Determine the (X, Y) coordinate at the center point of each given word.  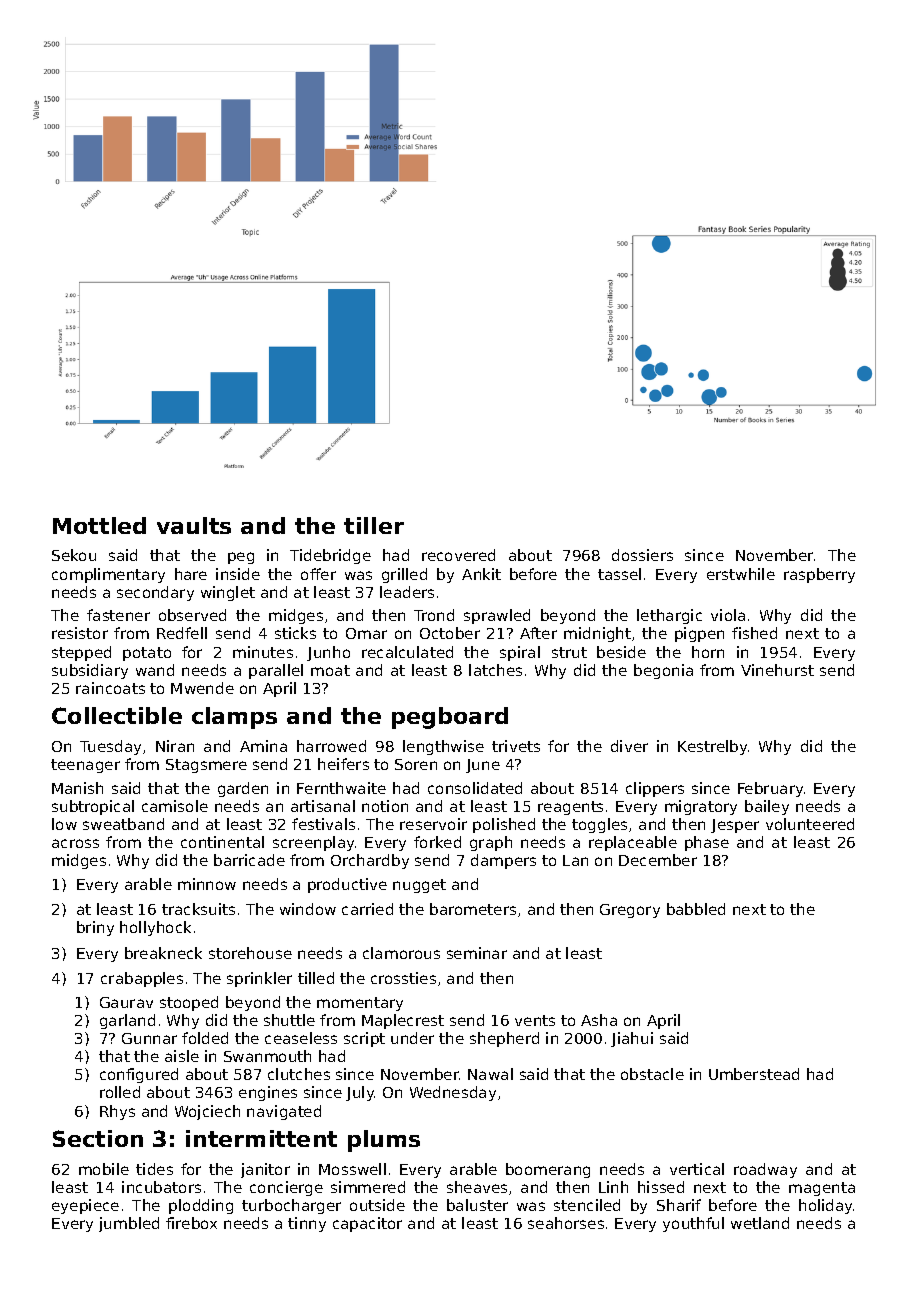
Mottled (99, 525)
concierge (286, 1188)
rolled (120, 1092)
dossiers (642, 555)
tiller (374, 525)
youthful (693, 1224)
